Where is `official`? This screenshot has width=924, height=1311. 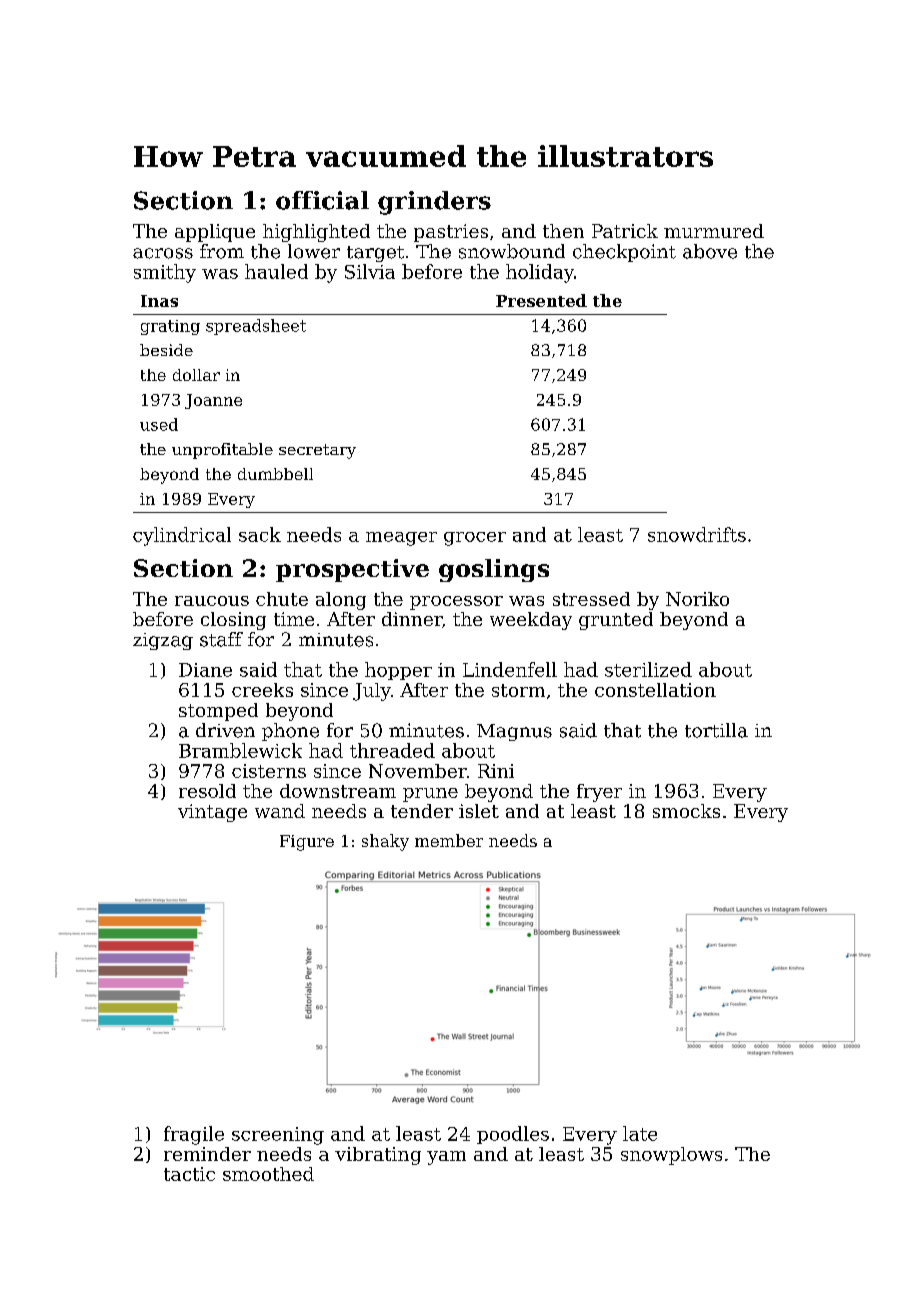 official is located at coordinates (322, 200).
